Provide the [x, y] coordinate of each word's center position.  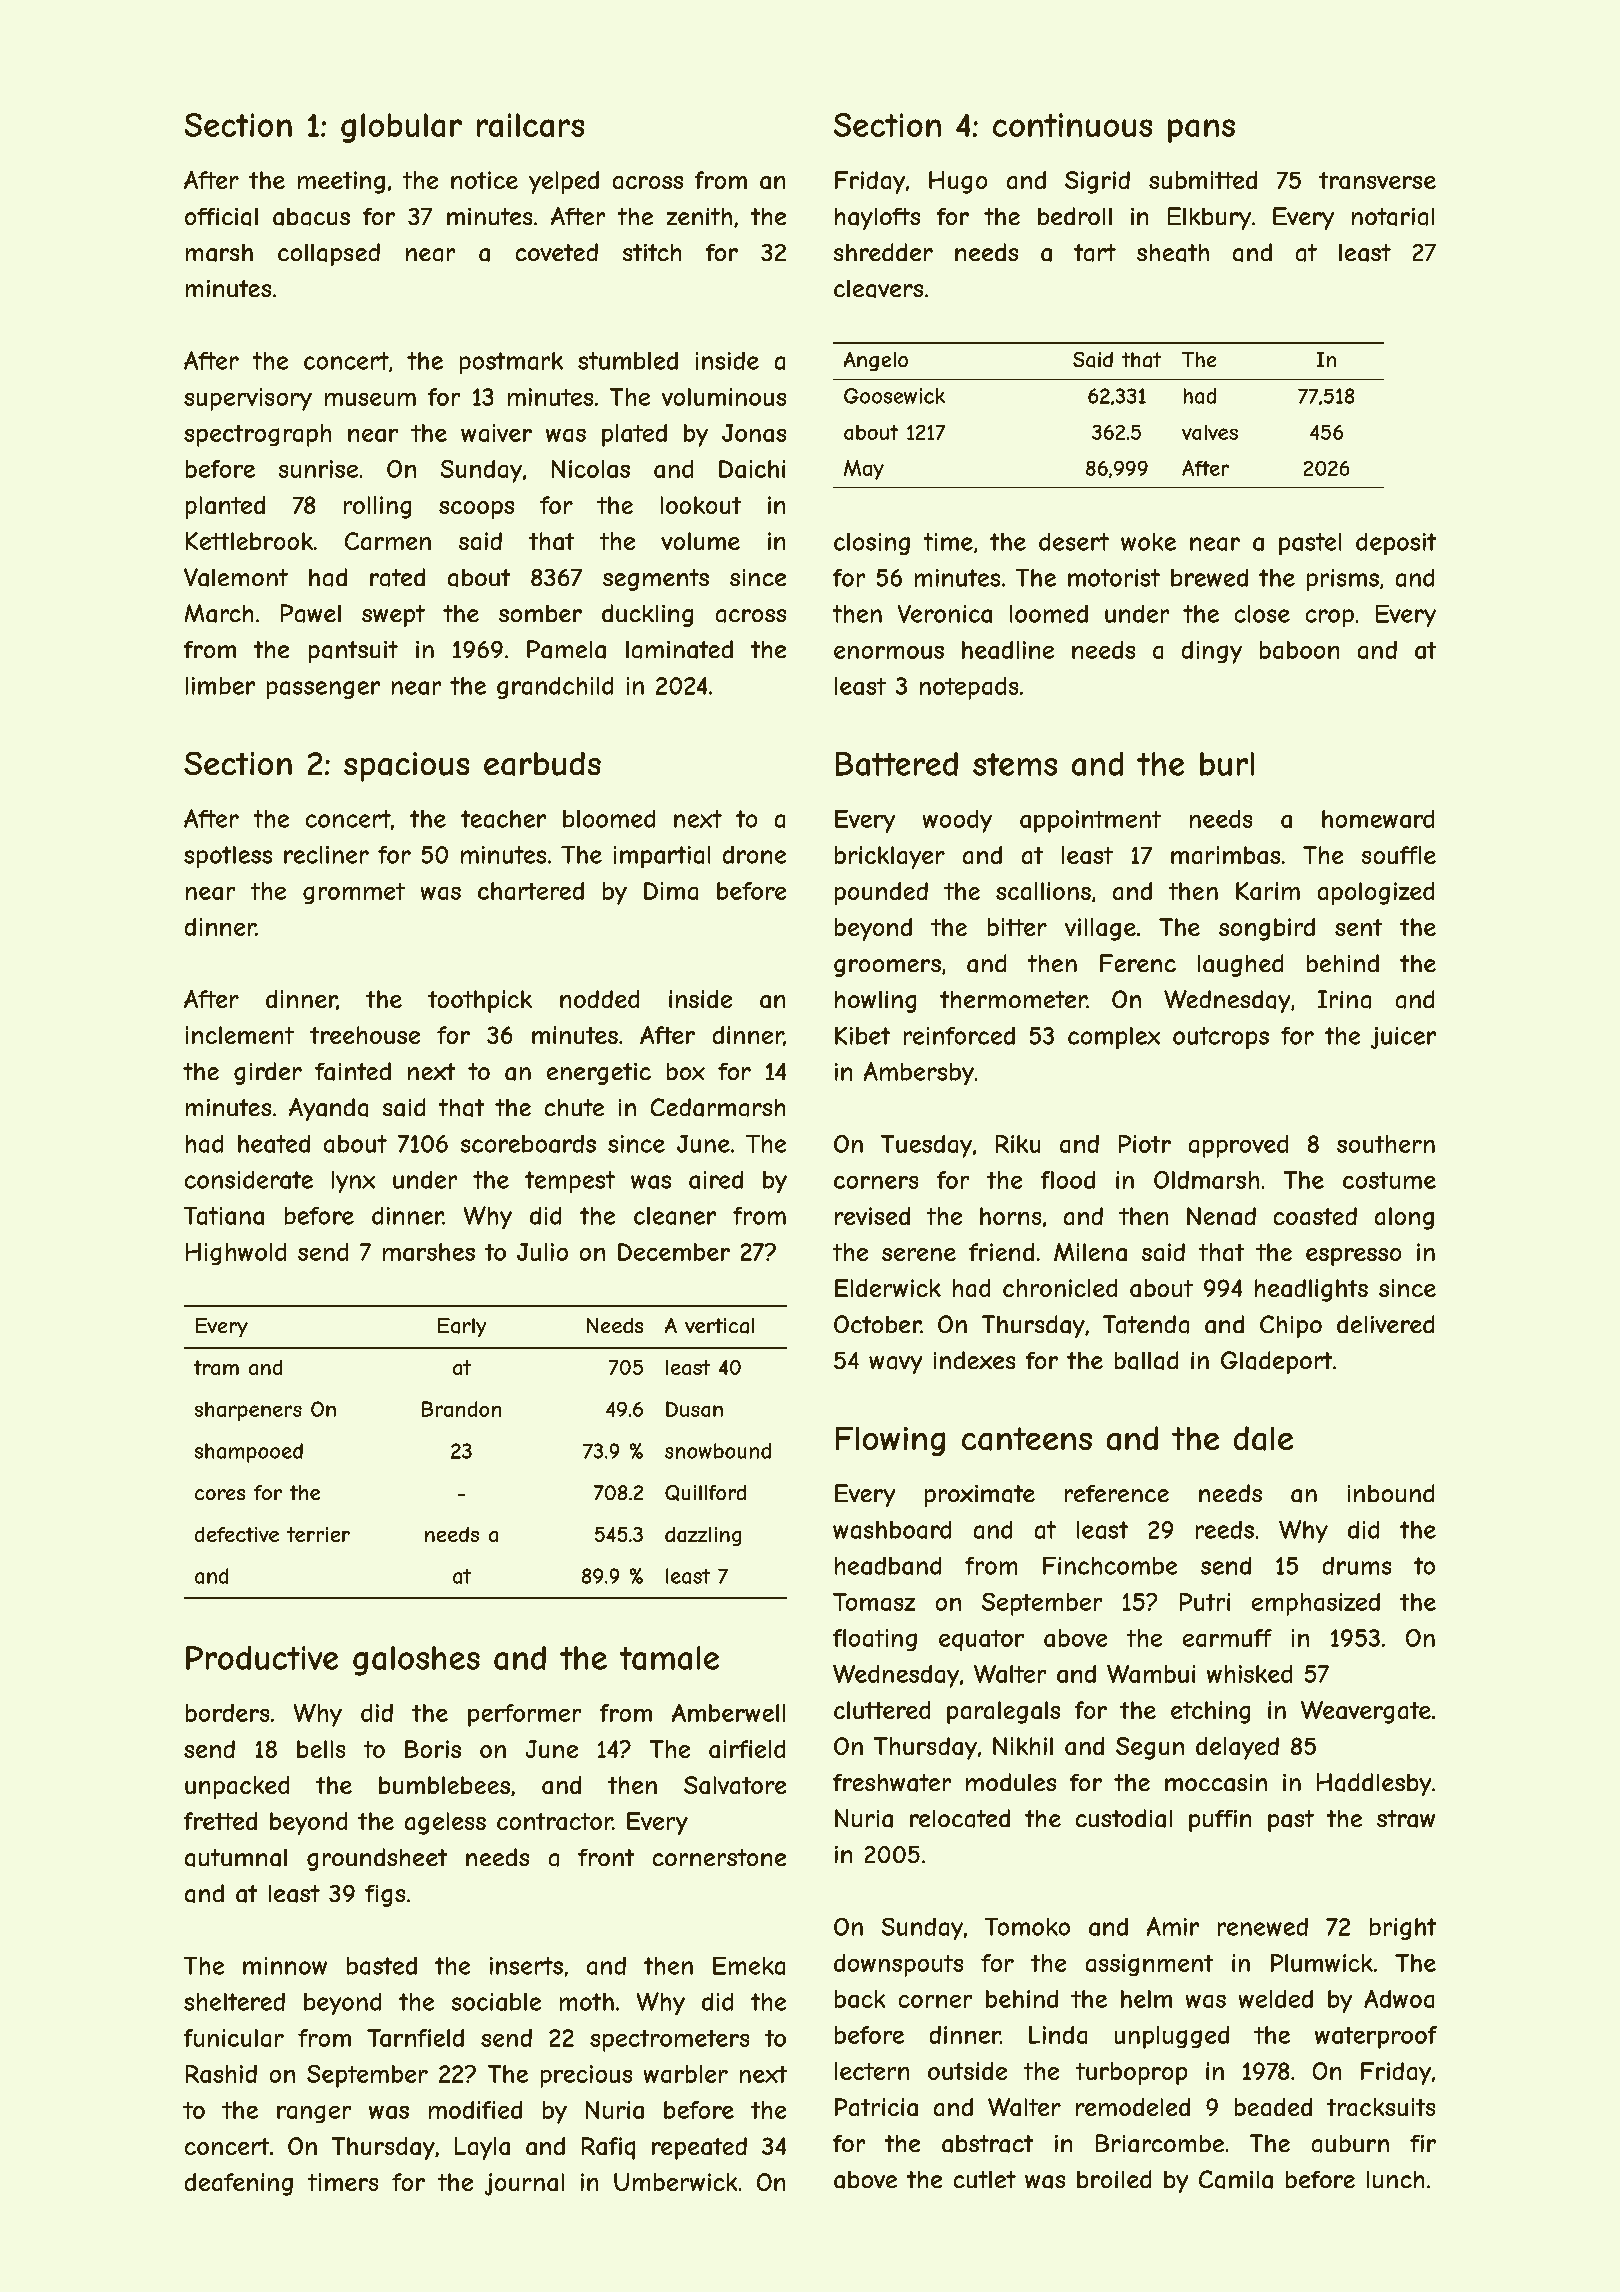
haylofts [877, 219]
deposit [1396, 544]
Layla [482, 2148]
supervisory [248, 399]
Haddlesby [1374, 1784]
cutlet [985, 2179]
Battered [897, 764]
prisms [1343, 580]
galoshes [416, 1661]
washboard [892, 1530]
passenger [323, 690]
